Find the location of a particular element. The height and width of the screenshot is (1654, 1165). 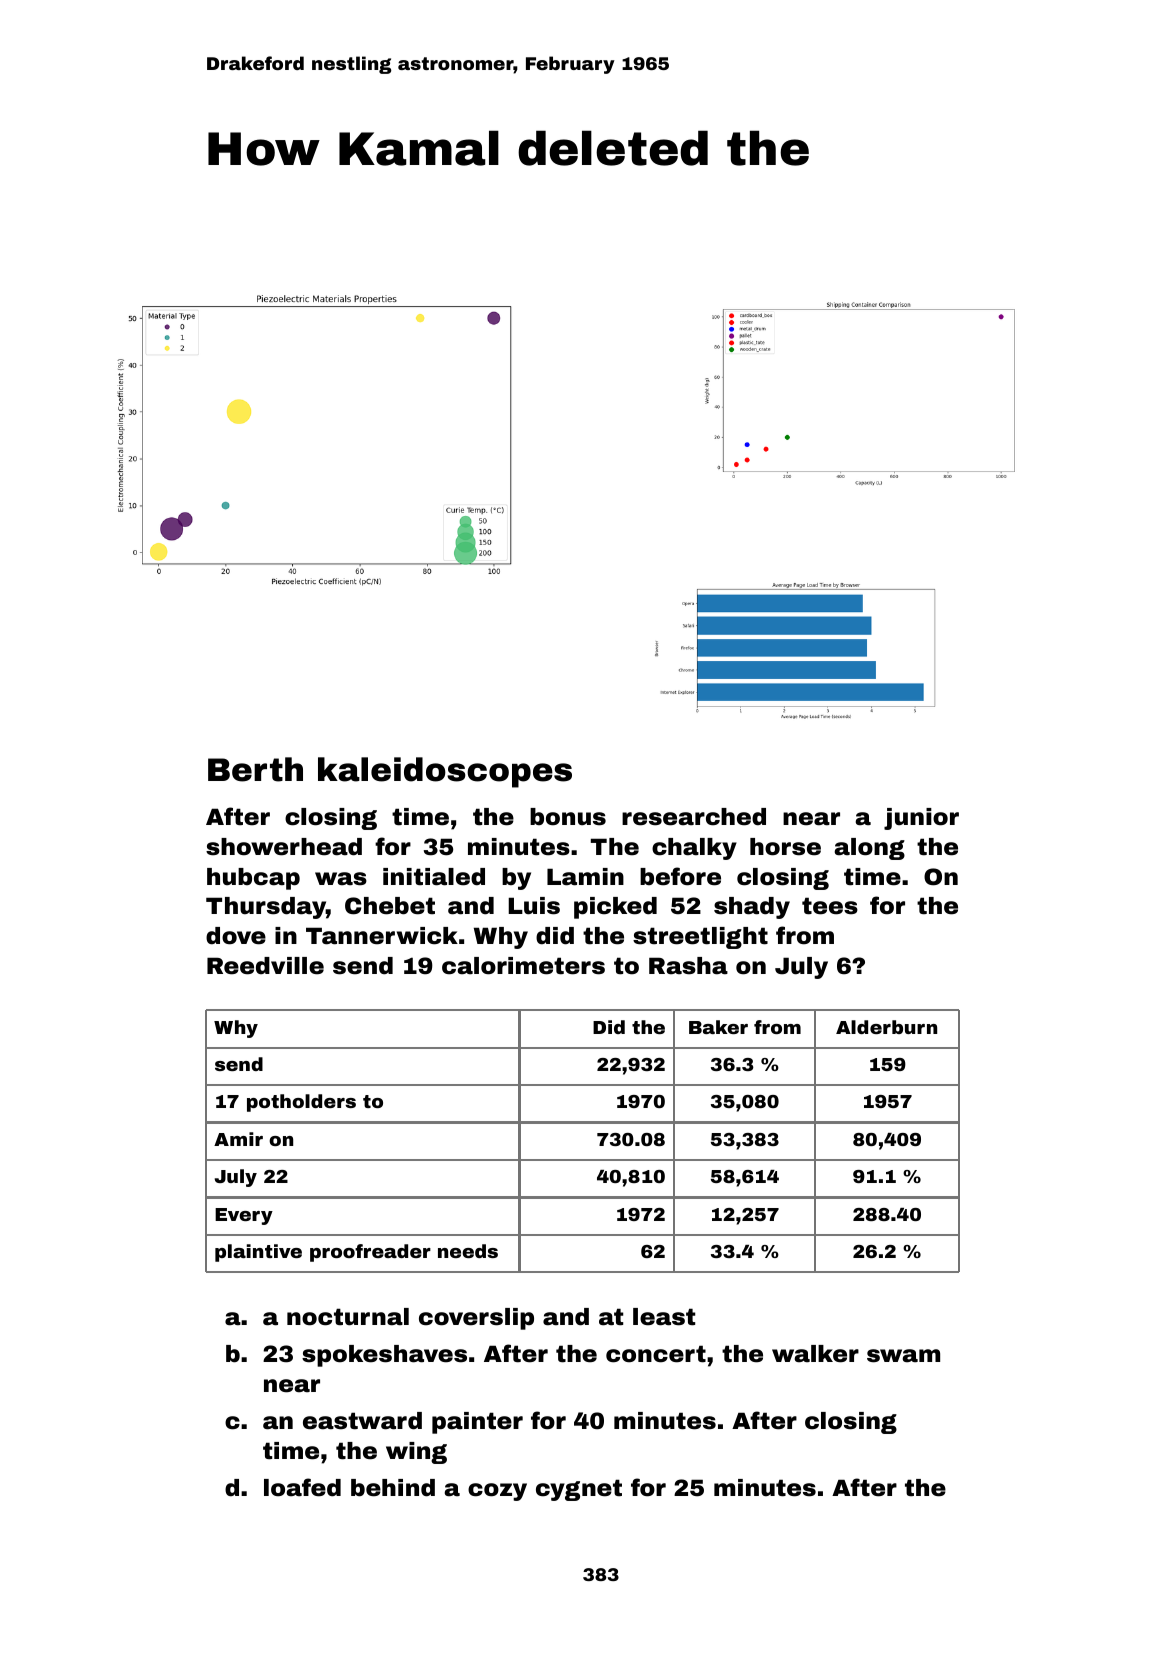

loafed is located at coordinates (302, 1487).
